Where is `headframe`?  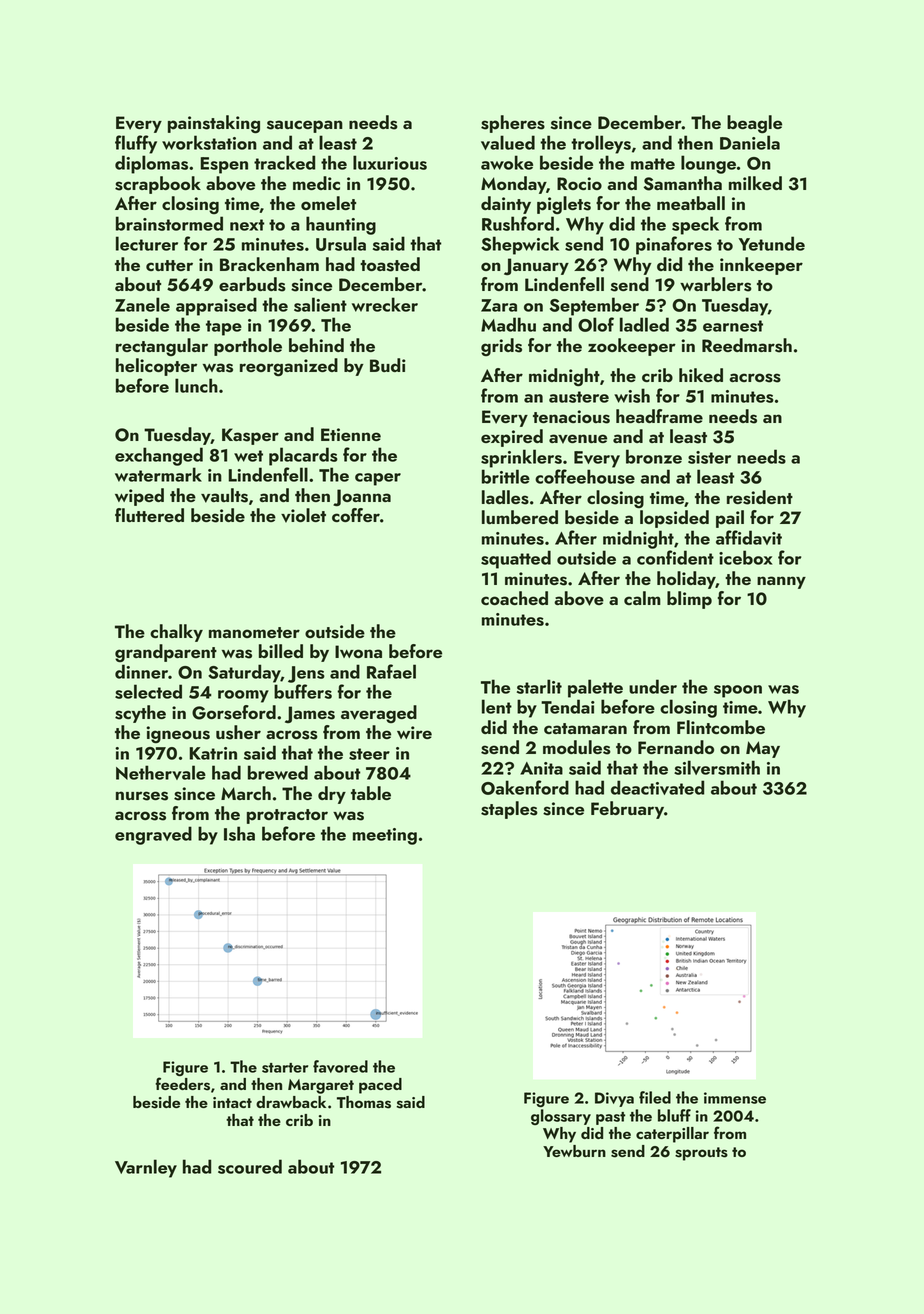
headframe is located at coordinates (659, 416).
